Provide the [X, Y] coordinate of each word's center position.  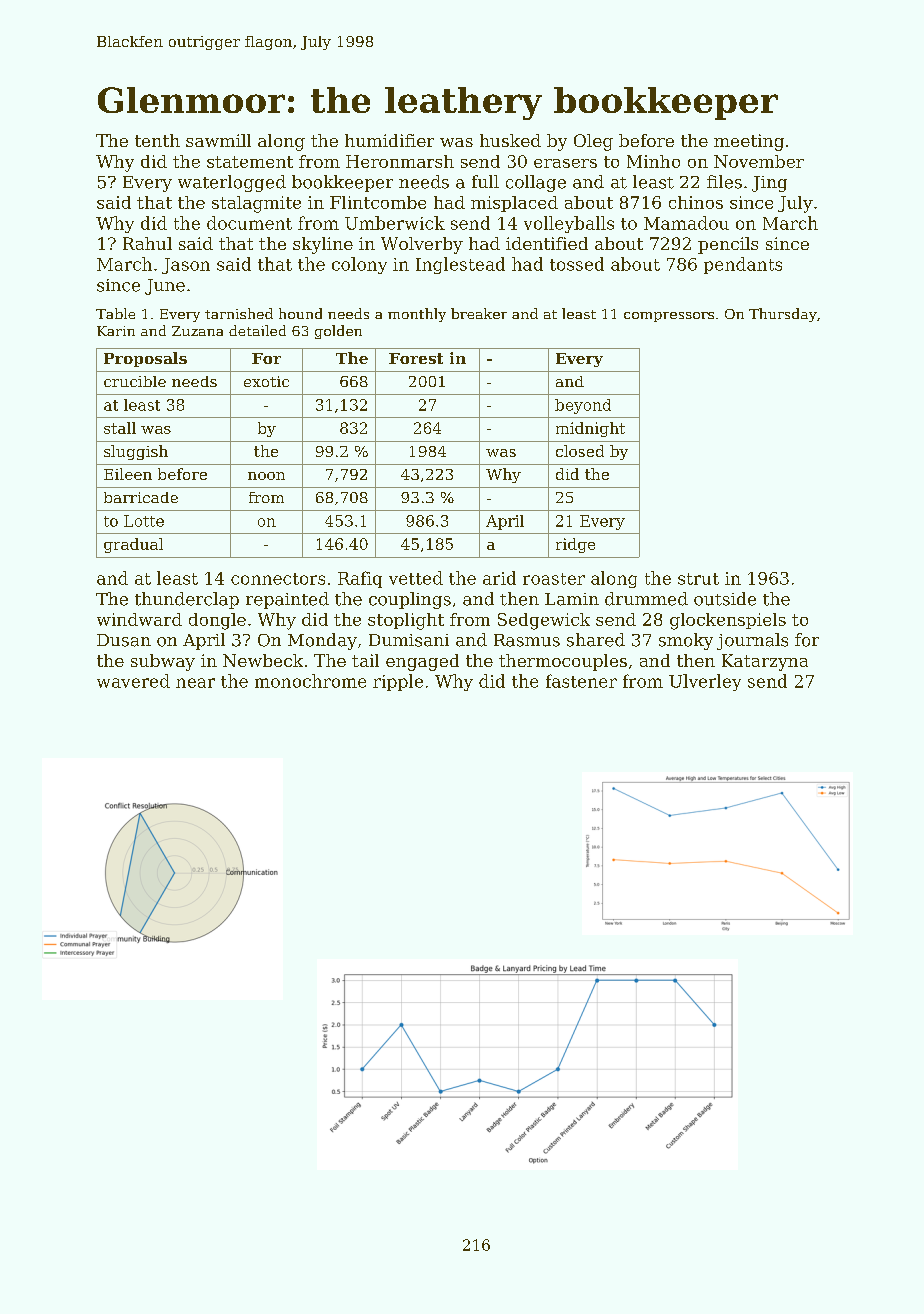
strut [698, 579]
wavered [133, 681]
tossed [577, 264]
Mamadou [686, 223]
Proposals [145, 359]
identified [547, 243]
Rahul [147, 243]
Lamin [572, 599]
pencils [728, 245]
